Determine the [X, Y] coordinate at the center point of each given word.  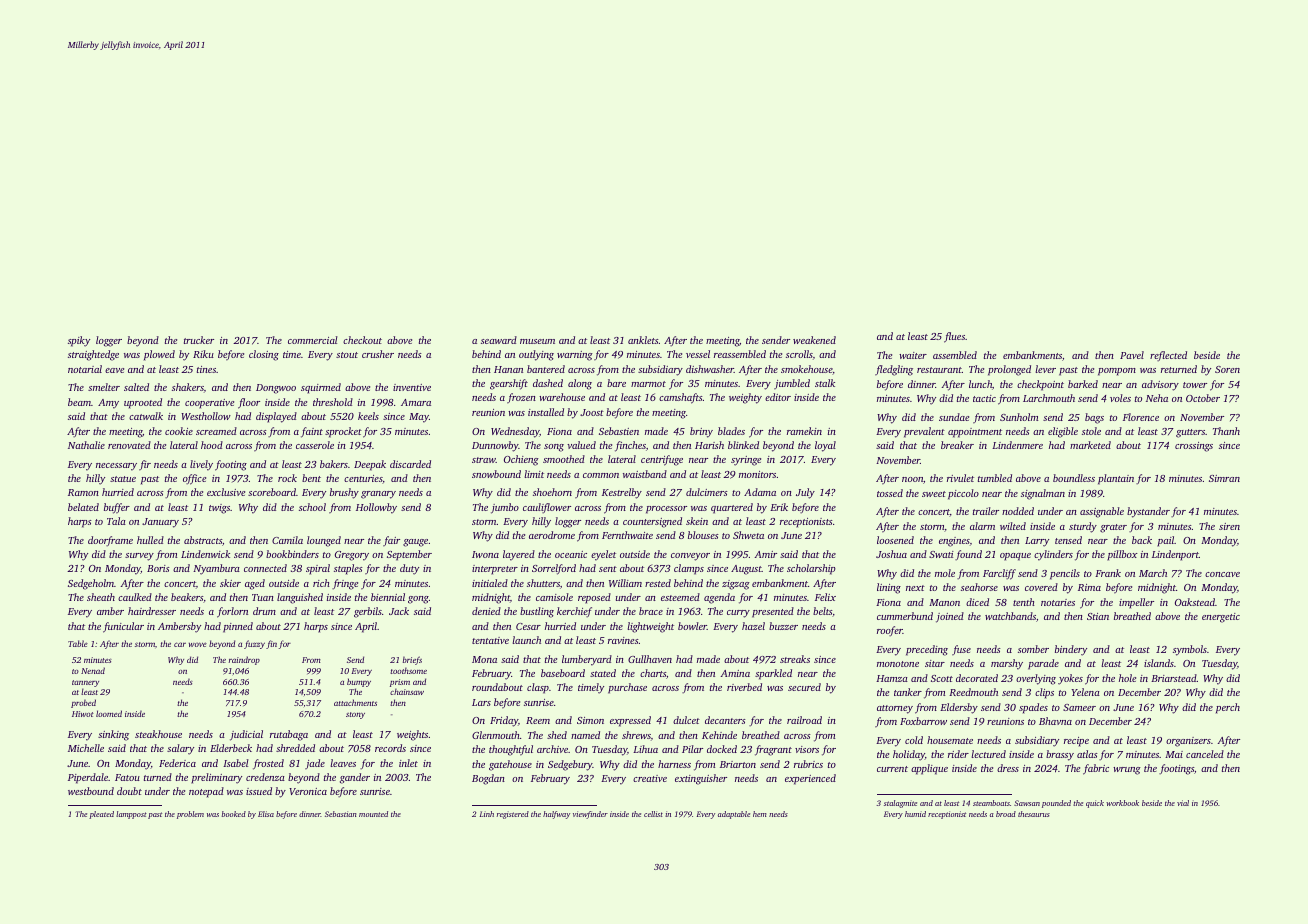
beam [79, 402]
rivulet [960, 478]
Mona [484, 659]
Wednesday [515, 432]
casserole [315, 445]
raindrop [244, 660]
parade [1043, 664]
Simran [1224, 478]
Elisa [266, 814]
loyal [825, 446]
